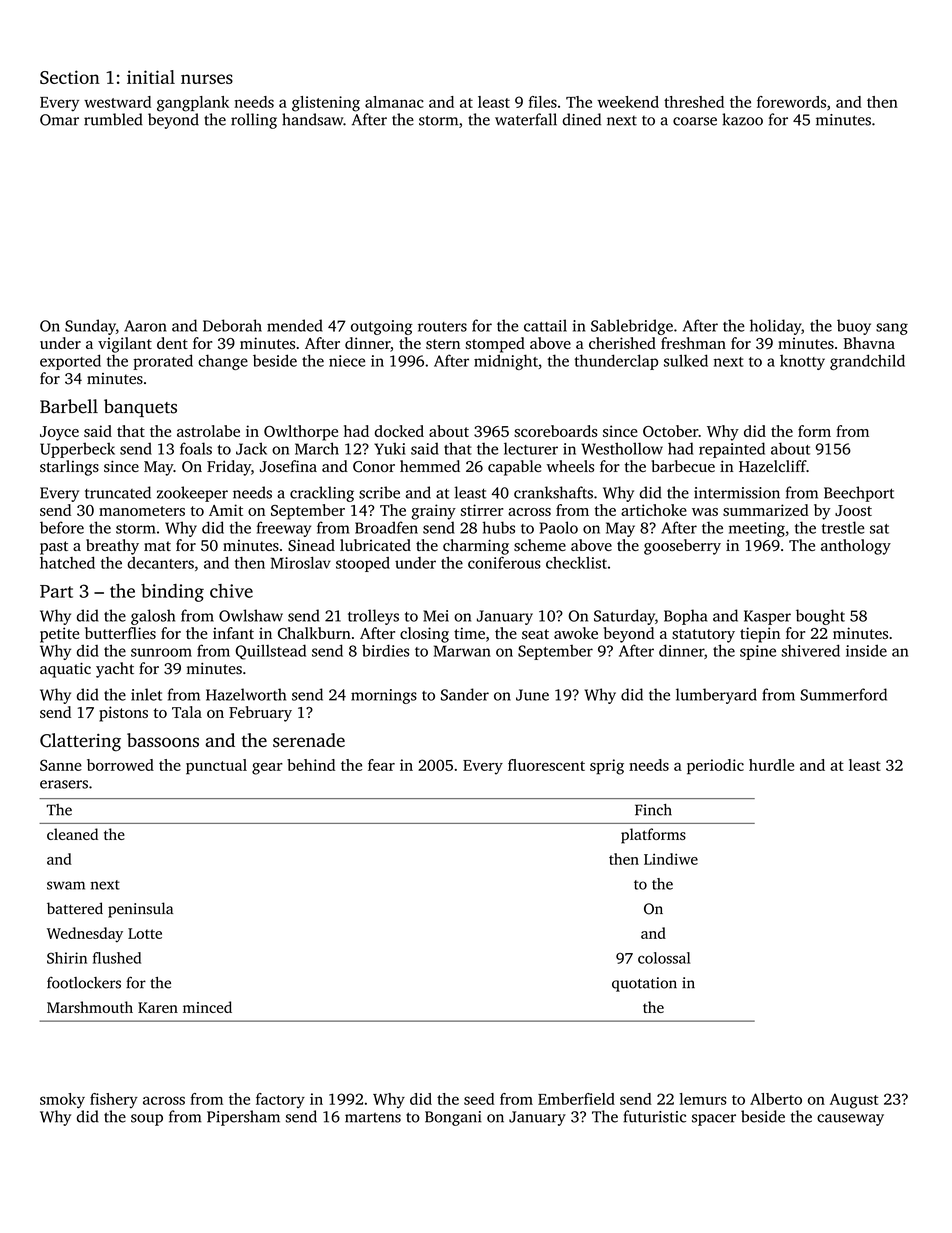  Describe the element at coordinates (695, 121) in the document. I see `coarse` at that location.
